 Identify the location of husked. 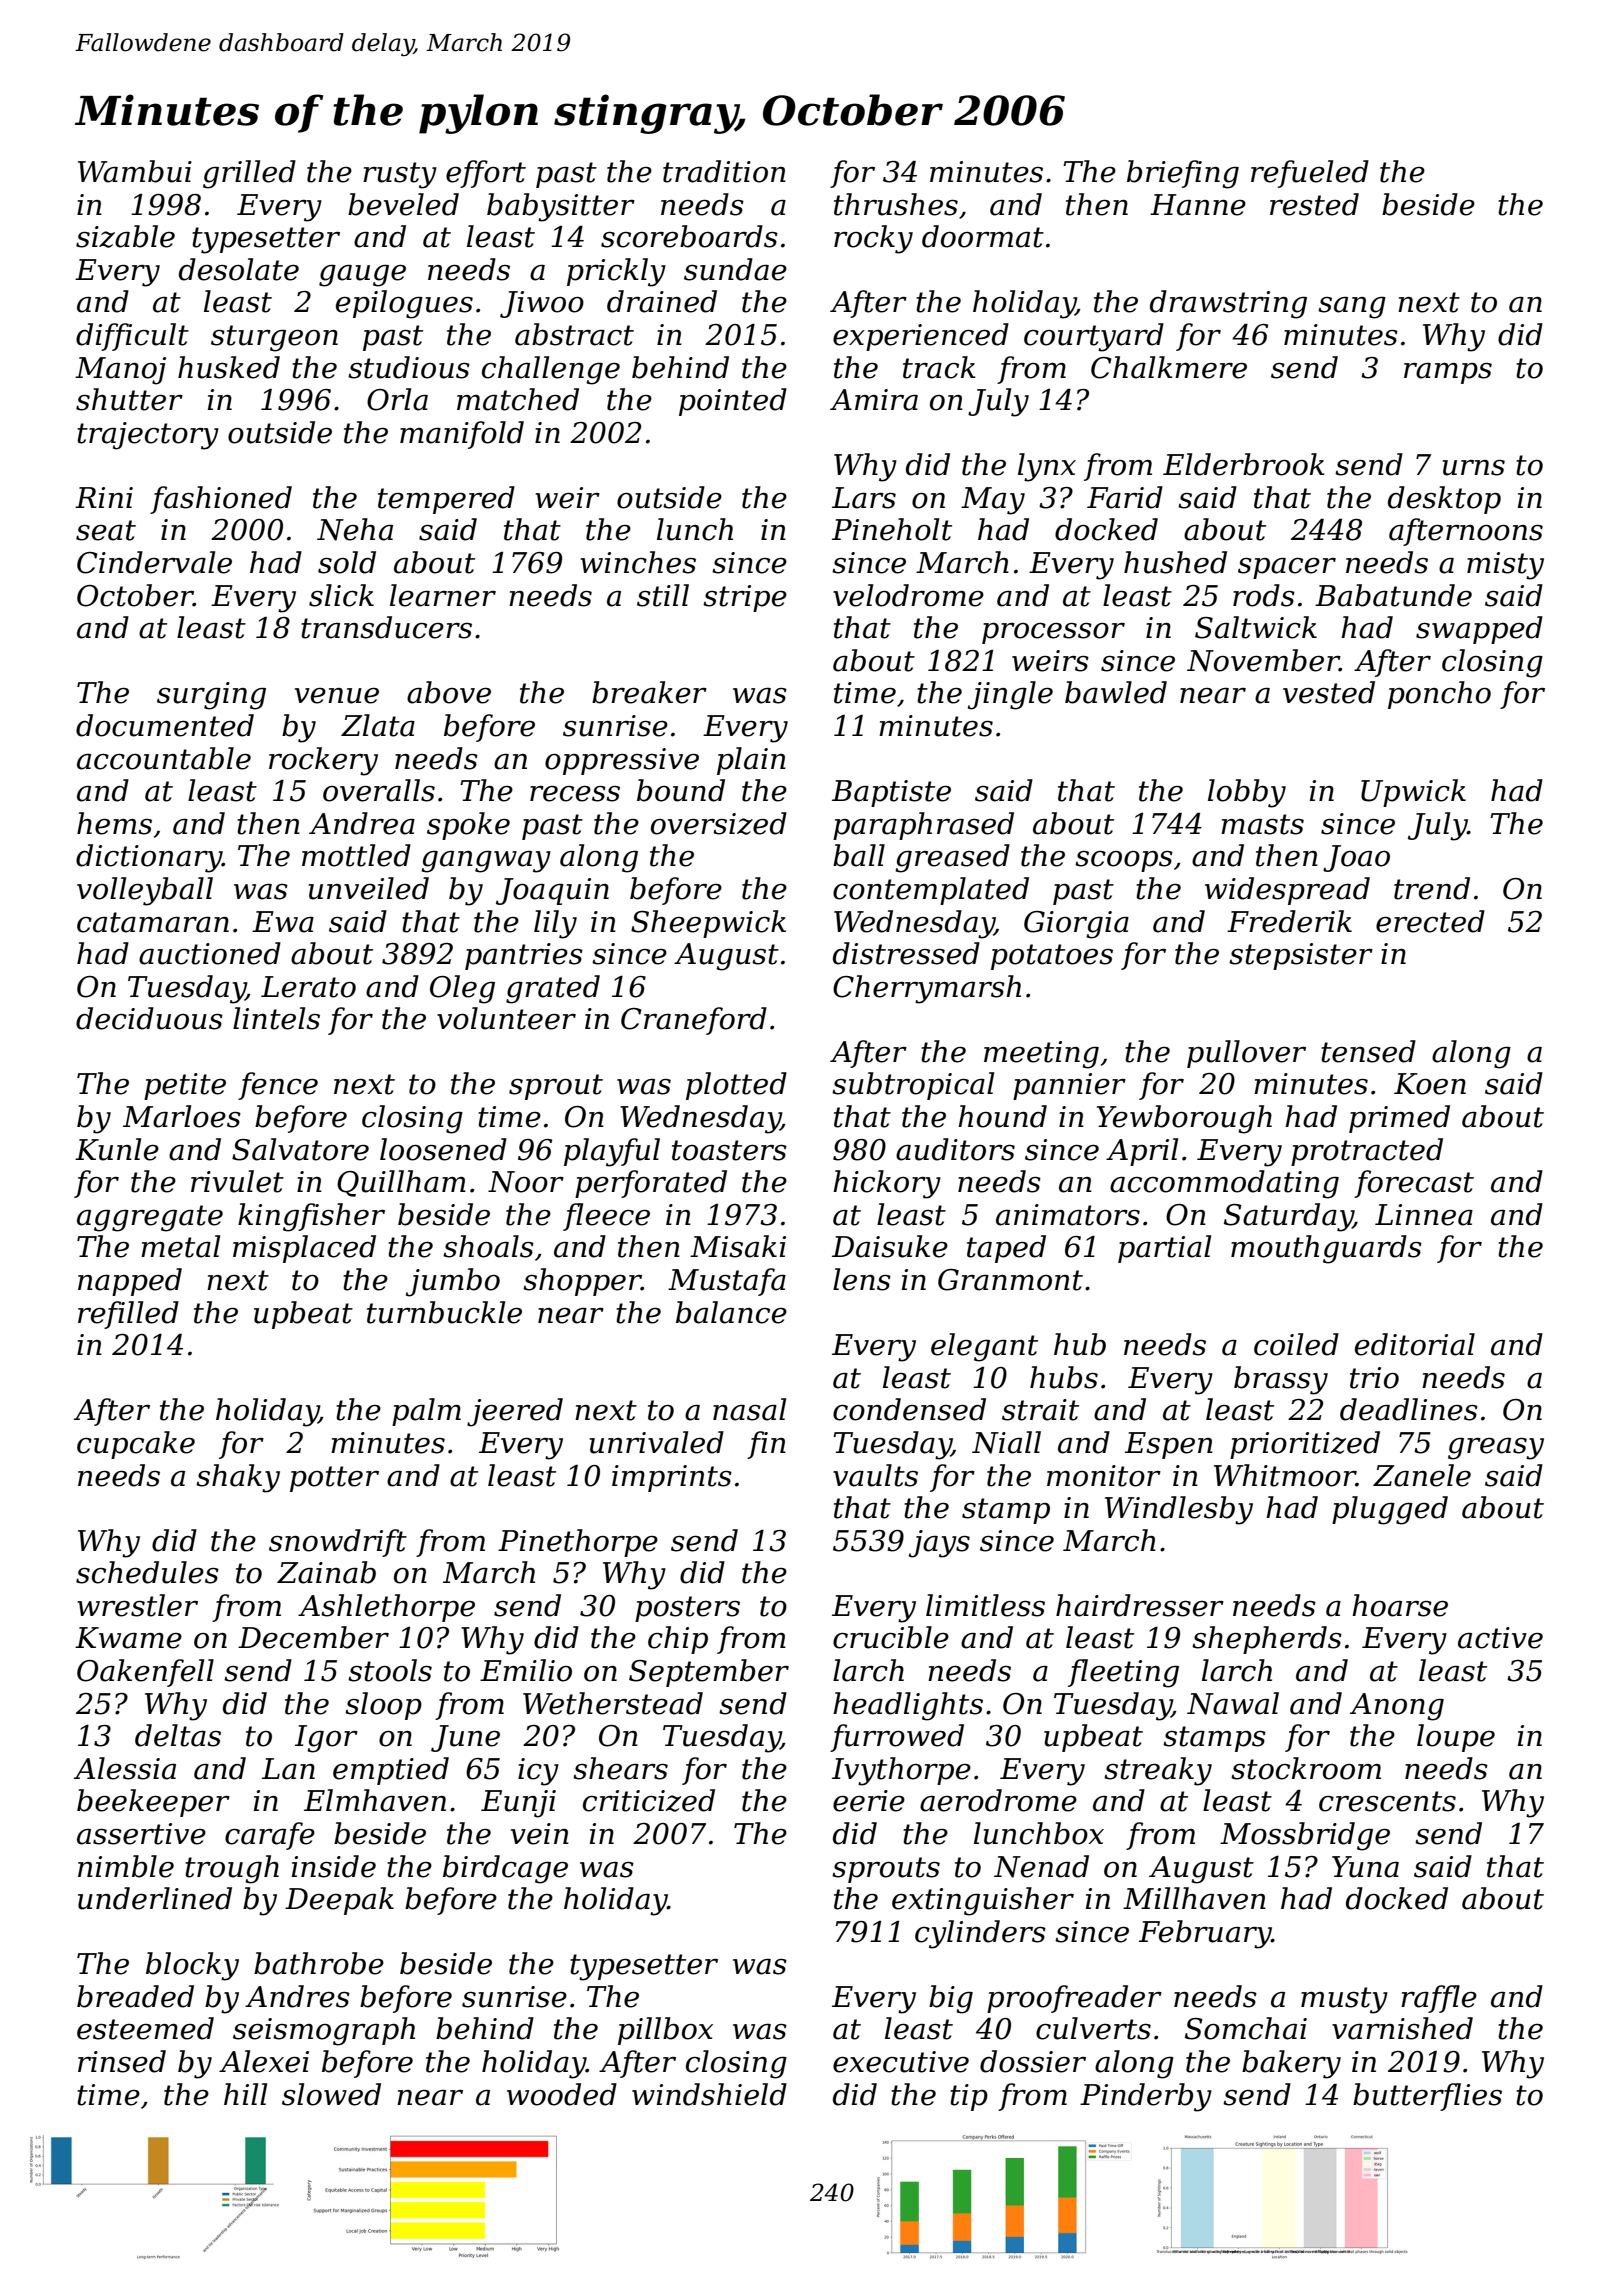
(229, 367).
